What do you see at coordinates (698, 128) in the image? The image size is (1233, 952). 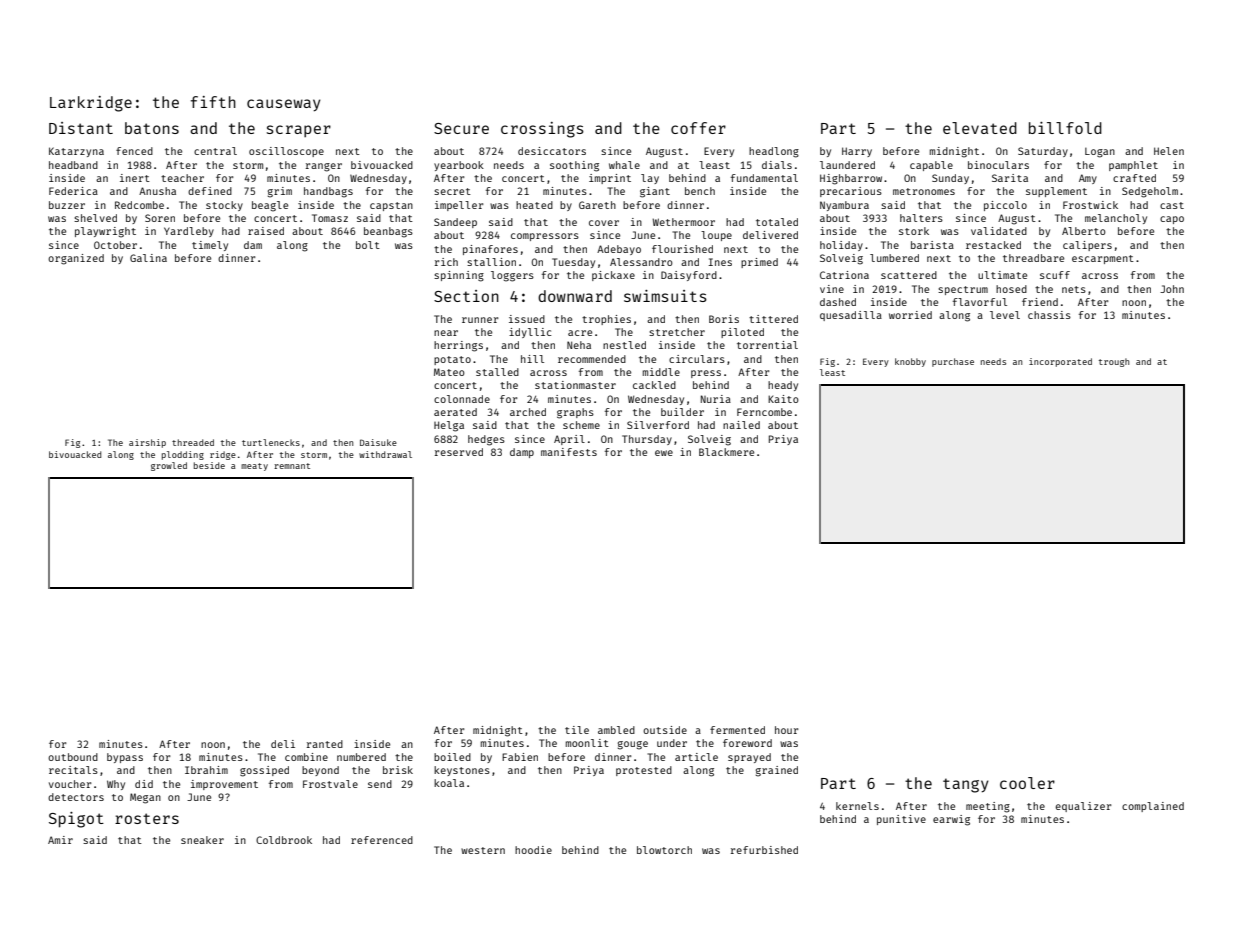 I see `coffer` at bounding box center [698, 128].
